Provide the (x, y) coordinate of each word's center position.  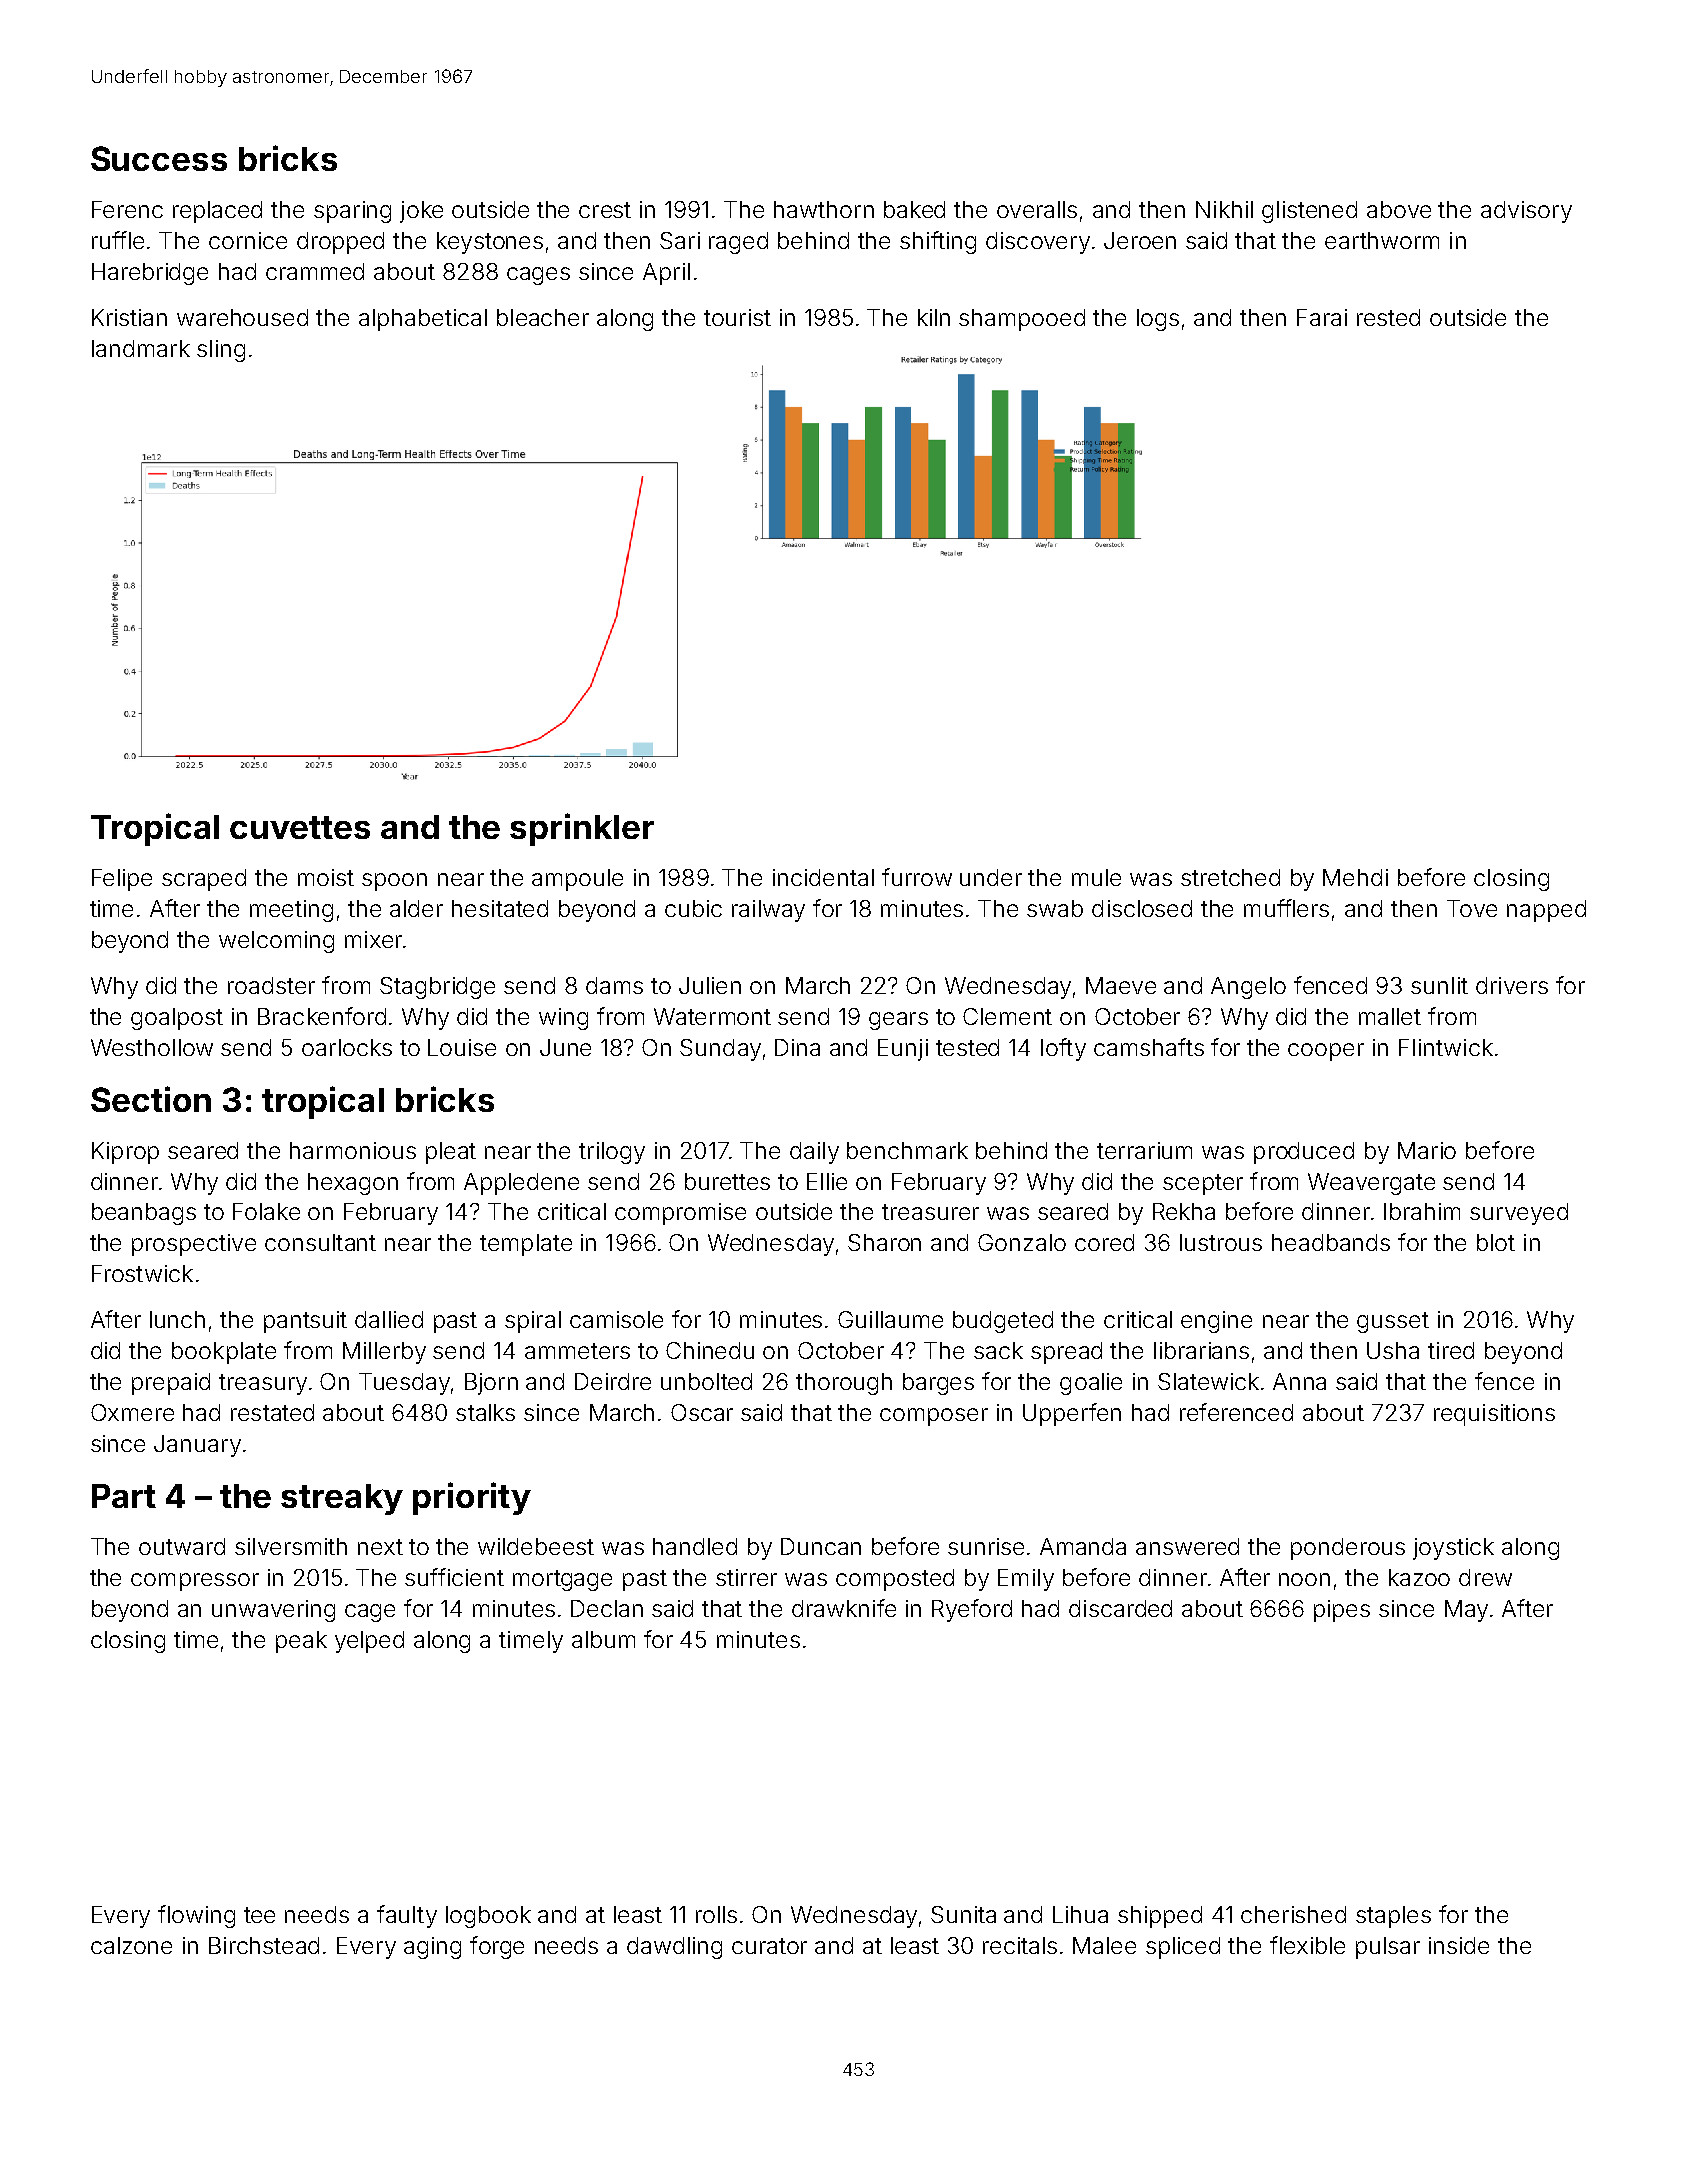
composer (934, 1417)
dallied (389, 1319)
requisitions (1494, 1415)
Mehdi (1355, 877)
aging (432, 1948)
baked (914, 209)
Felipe (122, 880)
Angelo (1248, 988)
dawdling (674, 1948)
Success (159, 158)
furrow (917, 877)
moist (326, 877)
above (1399, 209)
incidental (823, 877)
